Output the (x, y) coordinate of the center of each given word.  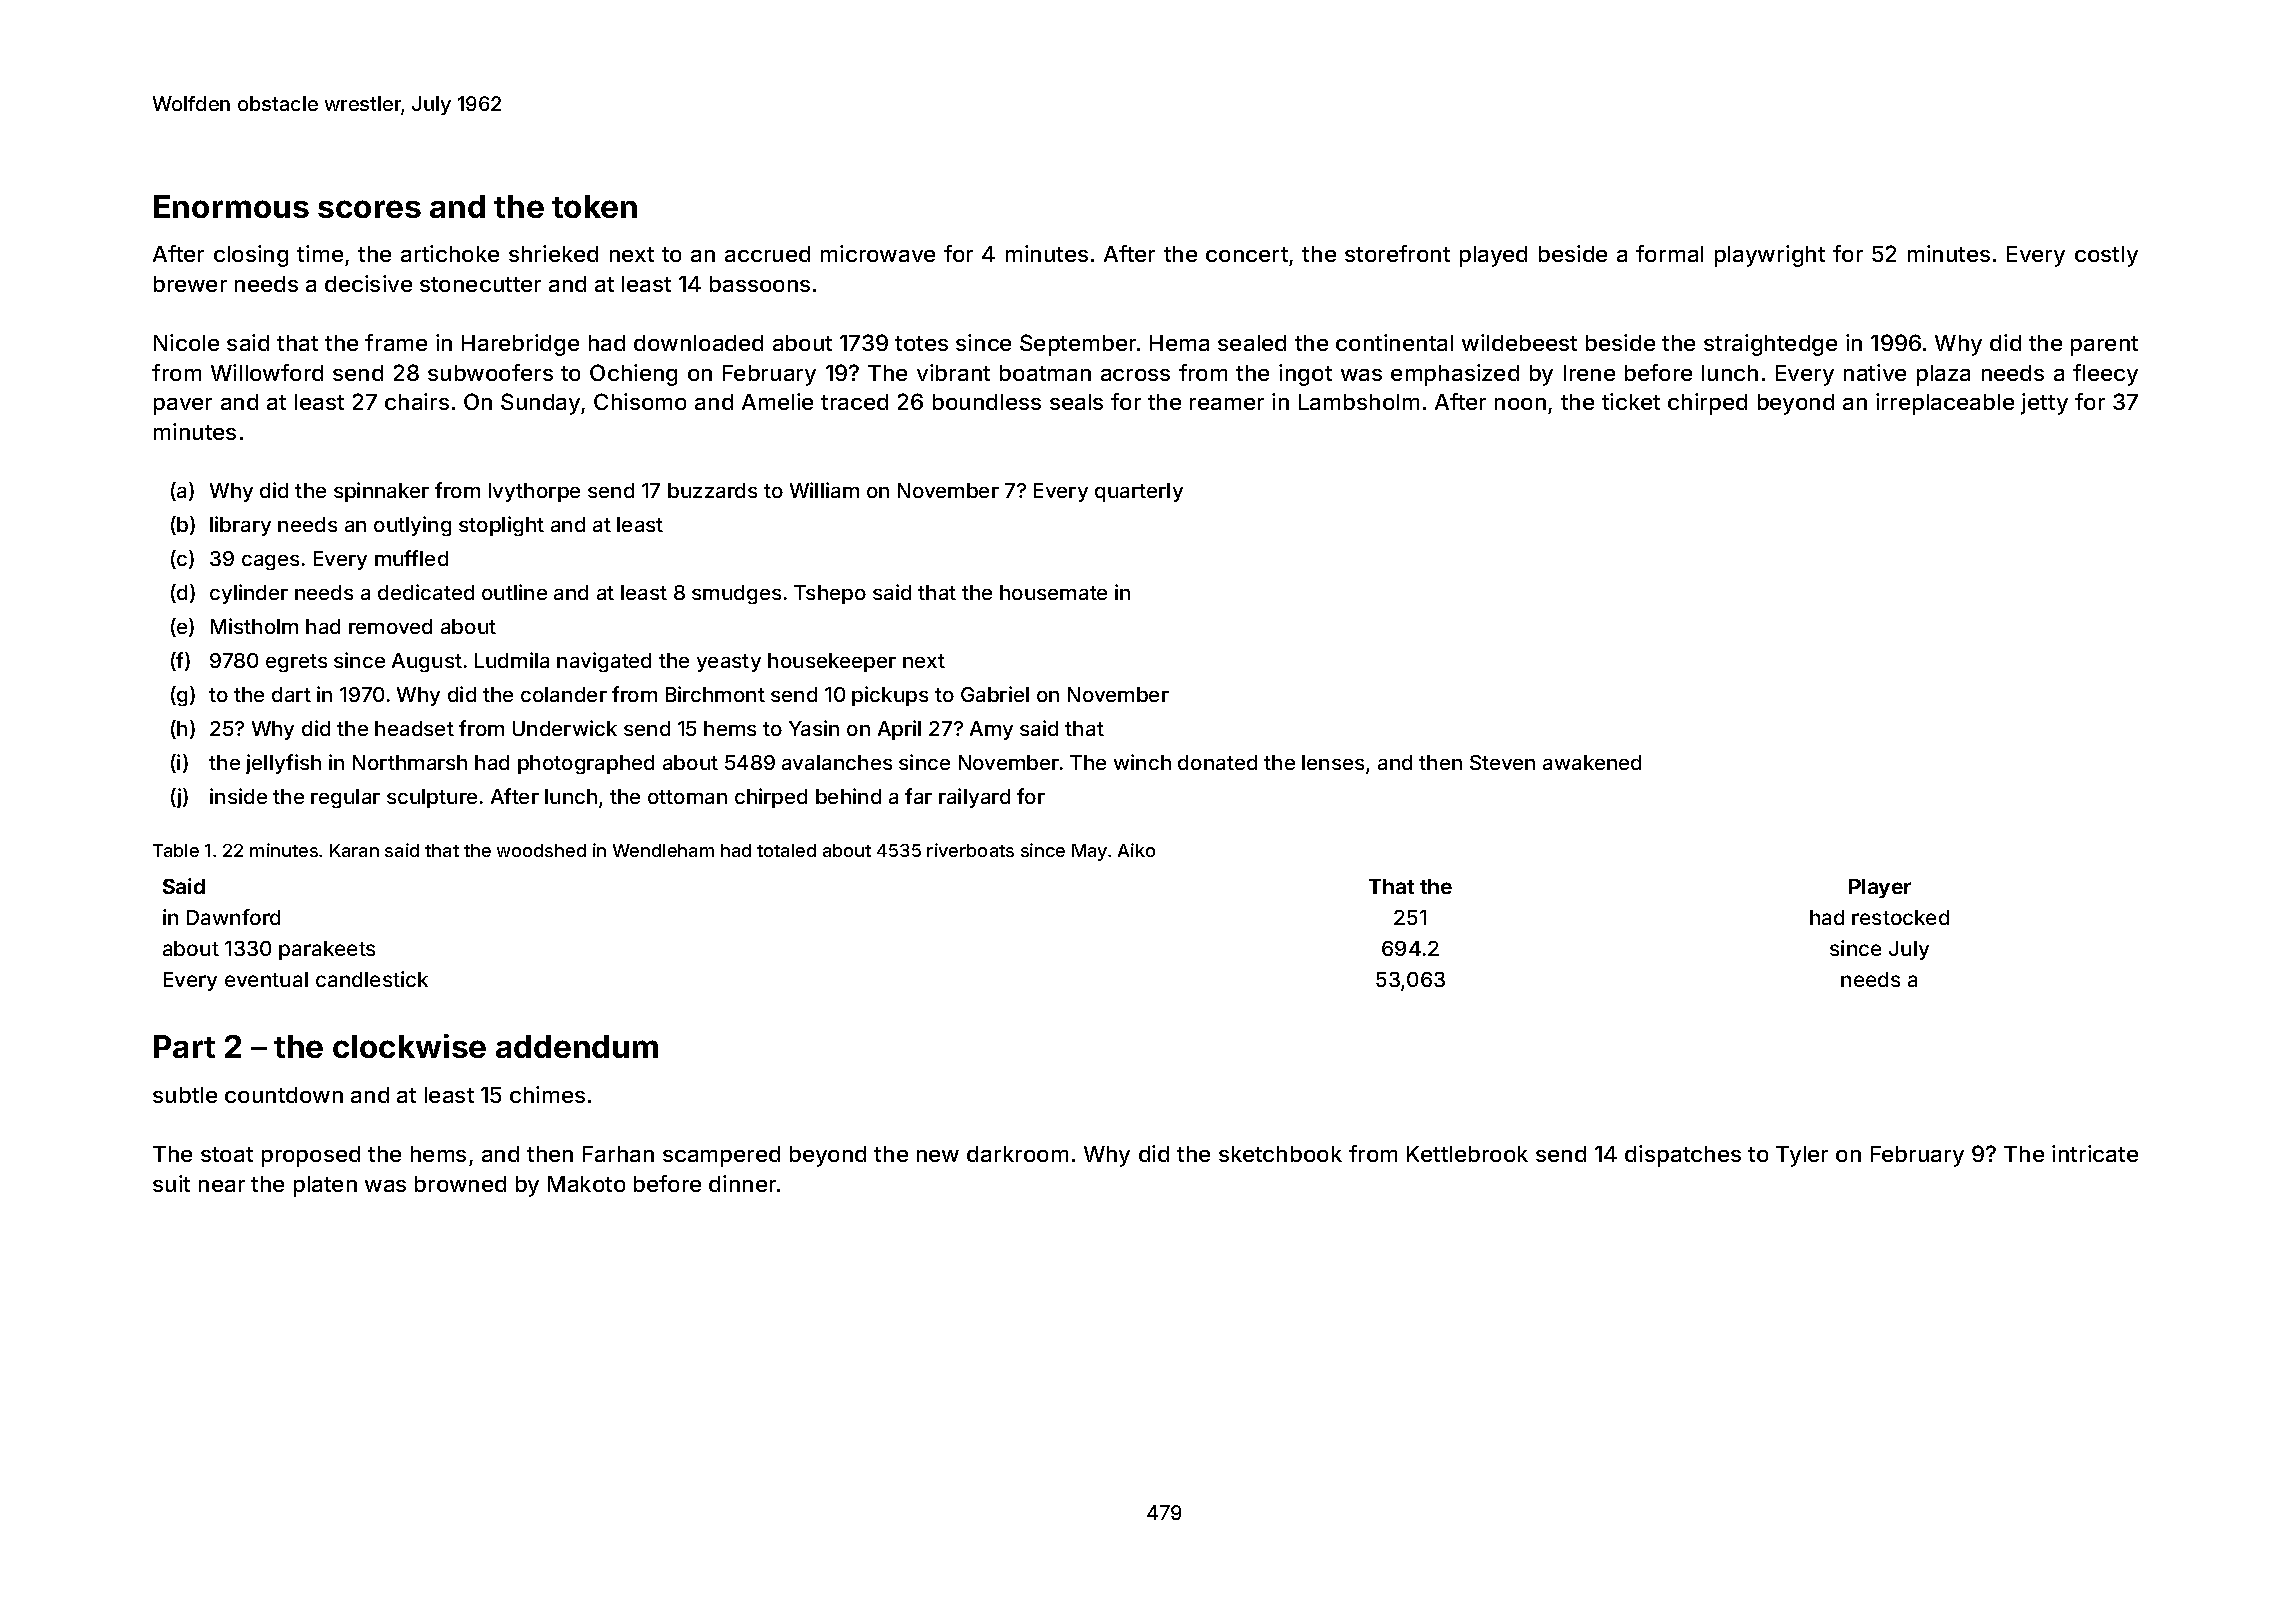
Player (1880, 888)
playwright (1770, 256)
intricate (2095, 1153)
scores (369, 209)
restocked (1900, 917)
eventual (266, 979)
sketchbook (1280, 1154)
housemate (1053, 592)
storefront (1397, 253)
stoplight (501, 526)
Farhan (618, 1154)
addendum (577, 1046)
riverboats (970, 850)
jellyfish (283, 764)
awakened (1592, 762)
